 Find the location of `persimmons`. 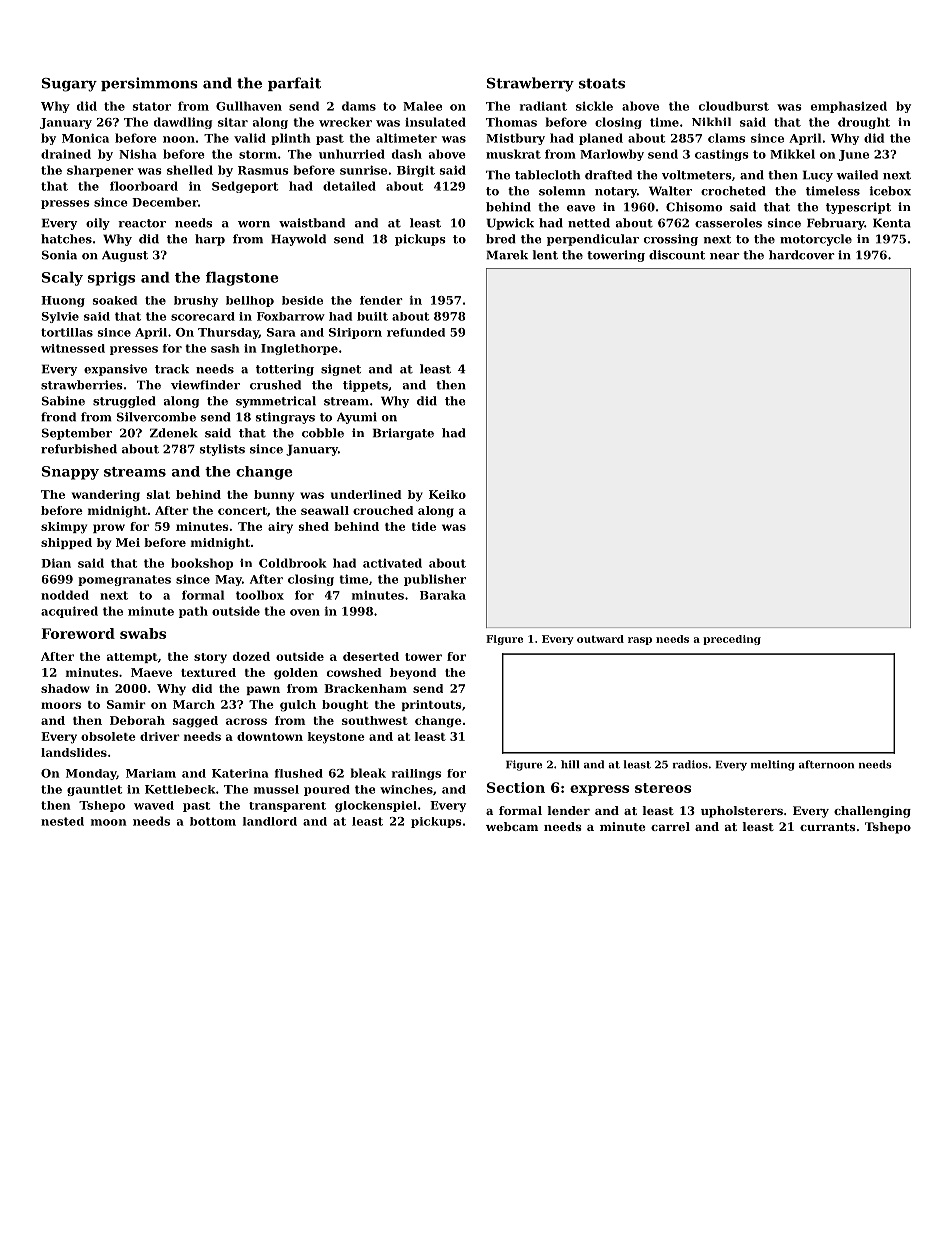

persimmons is located at coordinates (149, 84).
